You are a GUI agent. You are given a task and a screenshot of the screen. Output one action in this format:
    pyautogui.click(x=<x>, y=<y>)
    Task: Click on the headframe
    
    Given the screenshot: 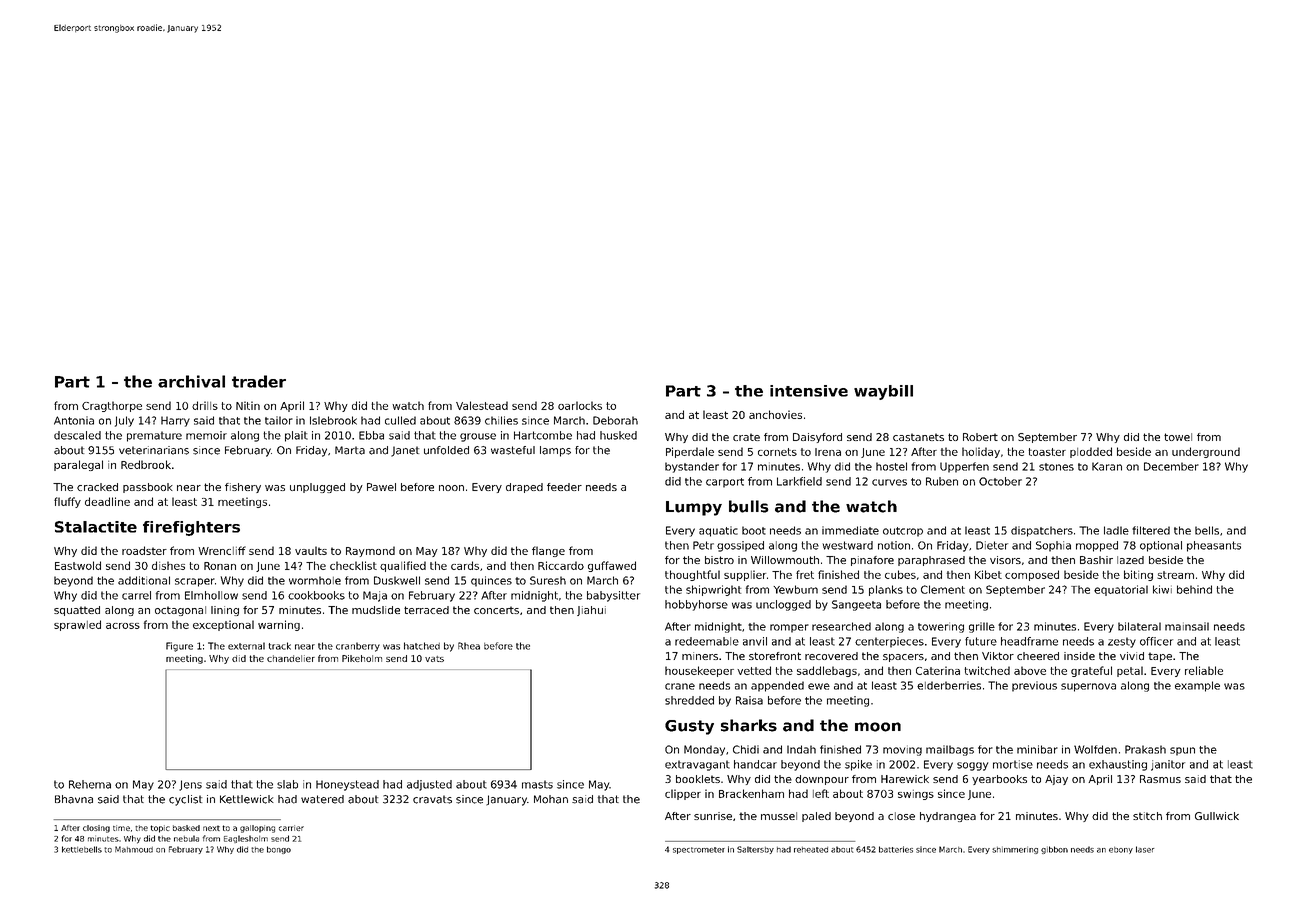 What is the action you would take?
    pyautogui.click(x=1029, y=641)
